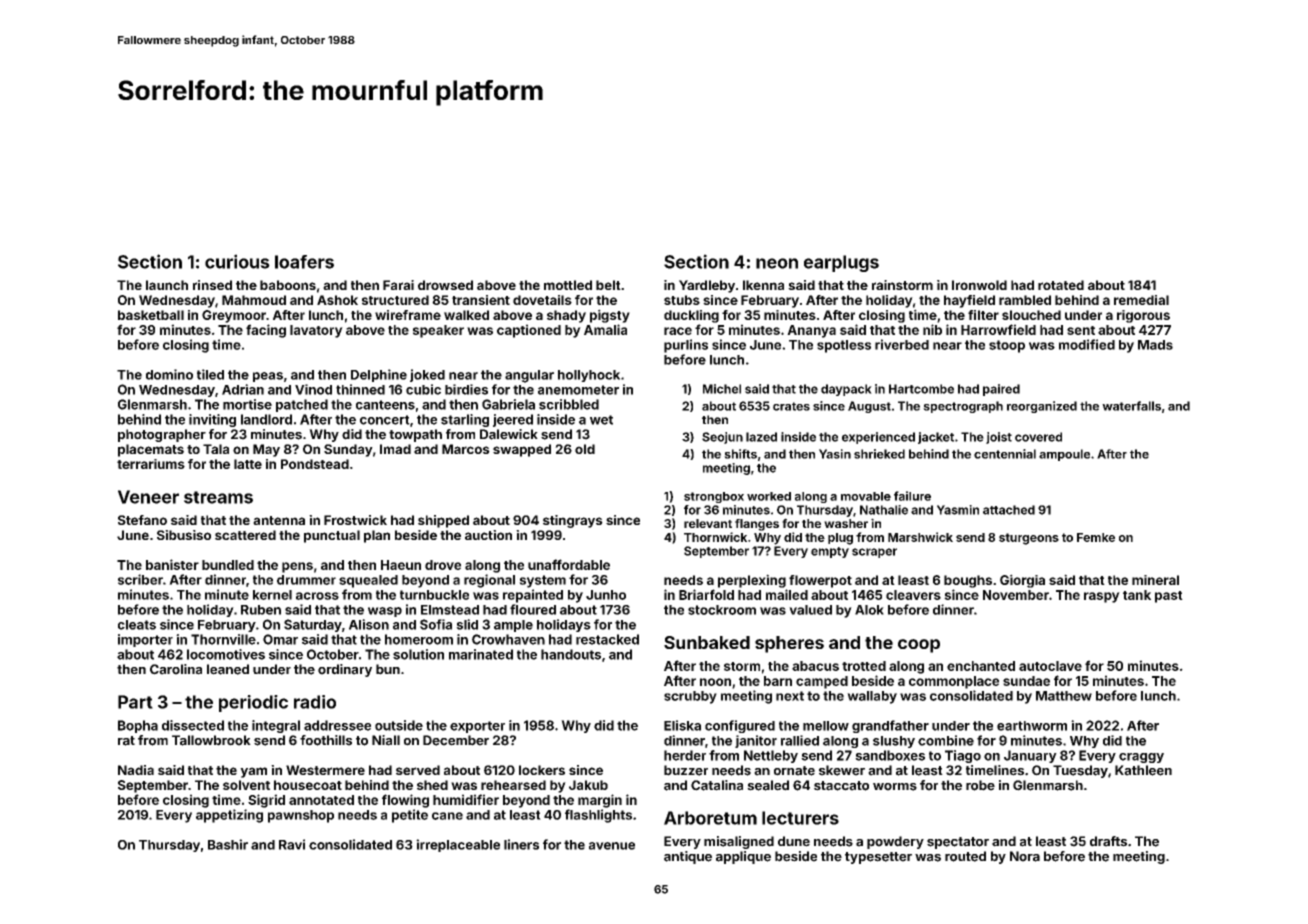 This page has height=924, width=1308. What do you see at coordinates (600, 801) in the page?
I see `margin` at bounding box center [600, 801].
